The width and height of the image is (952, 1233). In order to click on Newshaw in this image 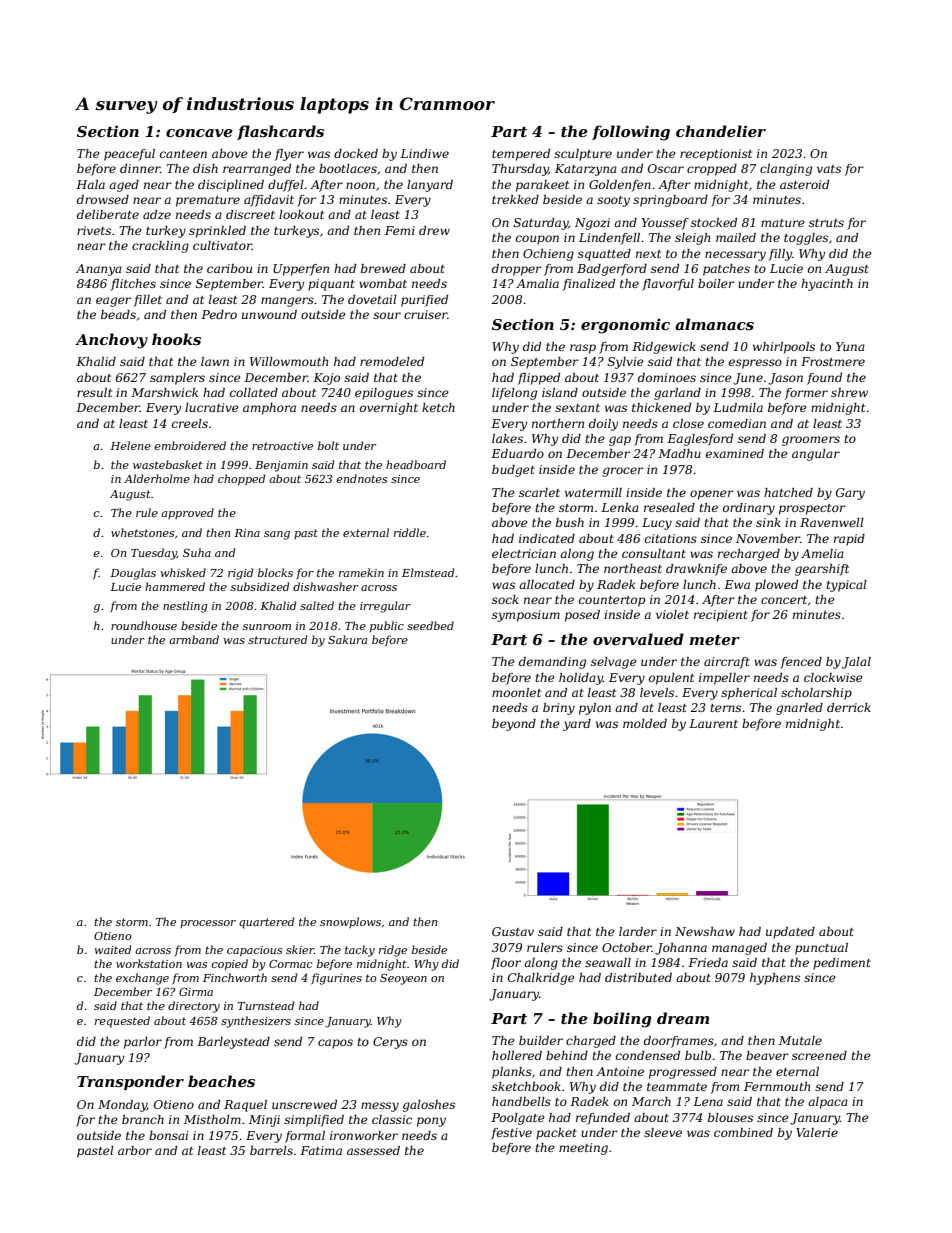, I will do `click(705, 931)`.
